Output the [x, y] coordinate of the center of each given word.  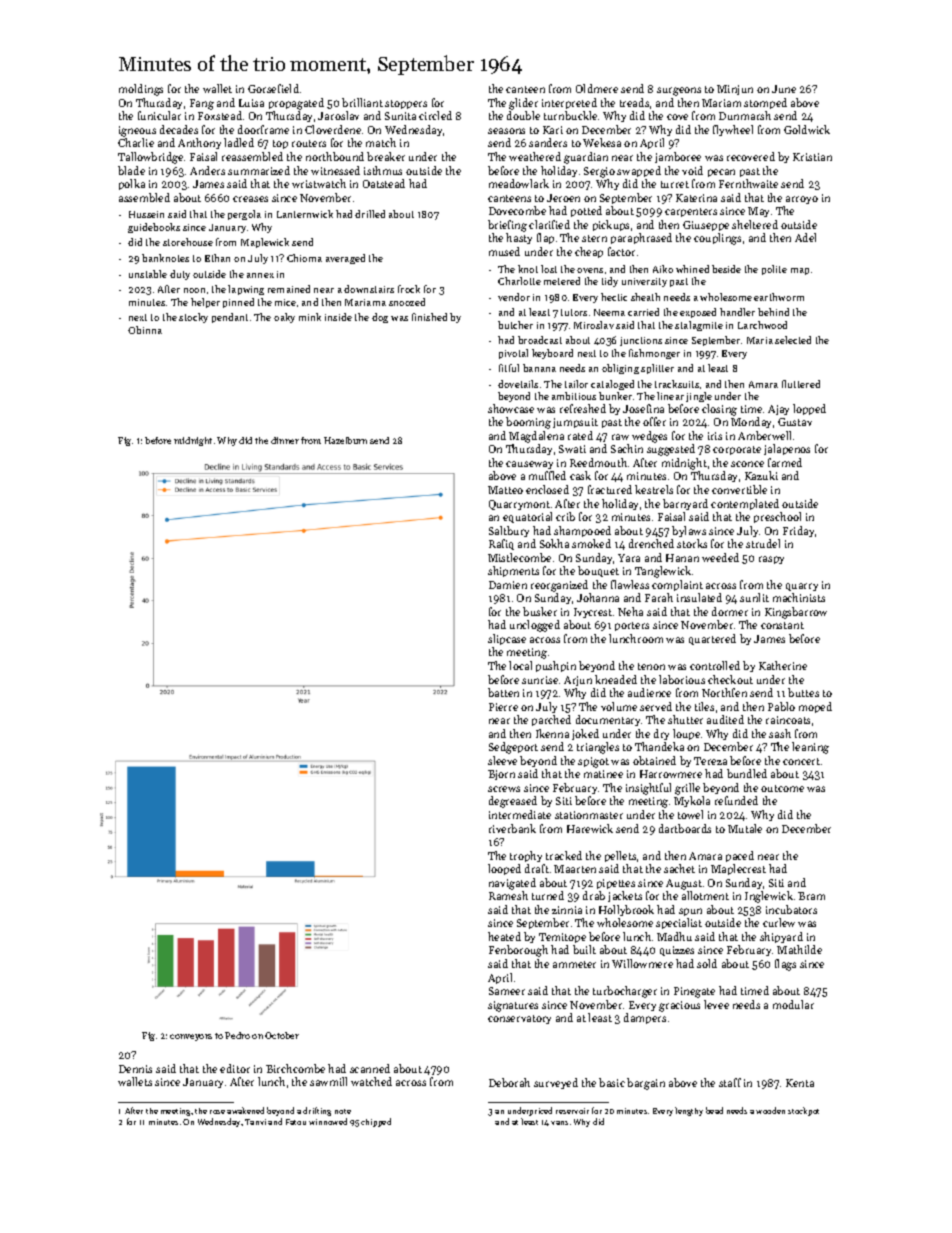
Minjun [735, 90]
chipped [376, 1122]
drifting [317, 1111]
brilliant [362, 102]
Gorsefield [273, 88]
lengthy [689, 1111]
